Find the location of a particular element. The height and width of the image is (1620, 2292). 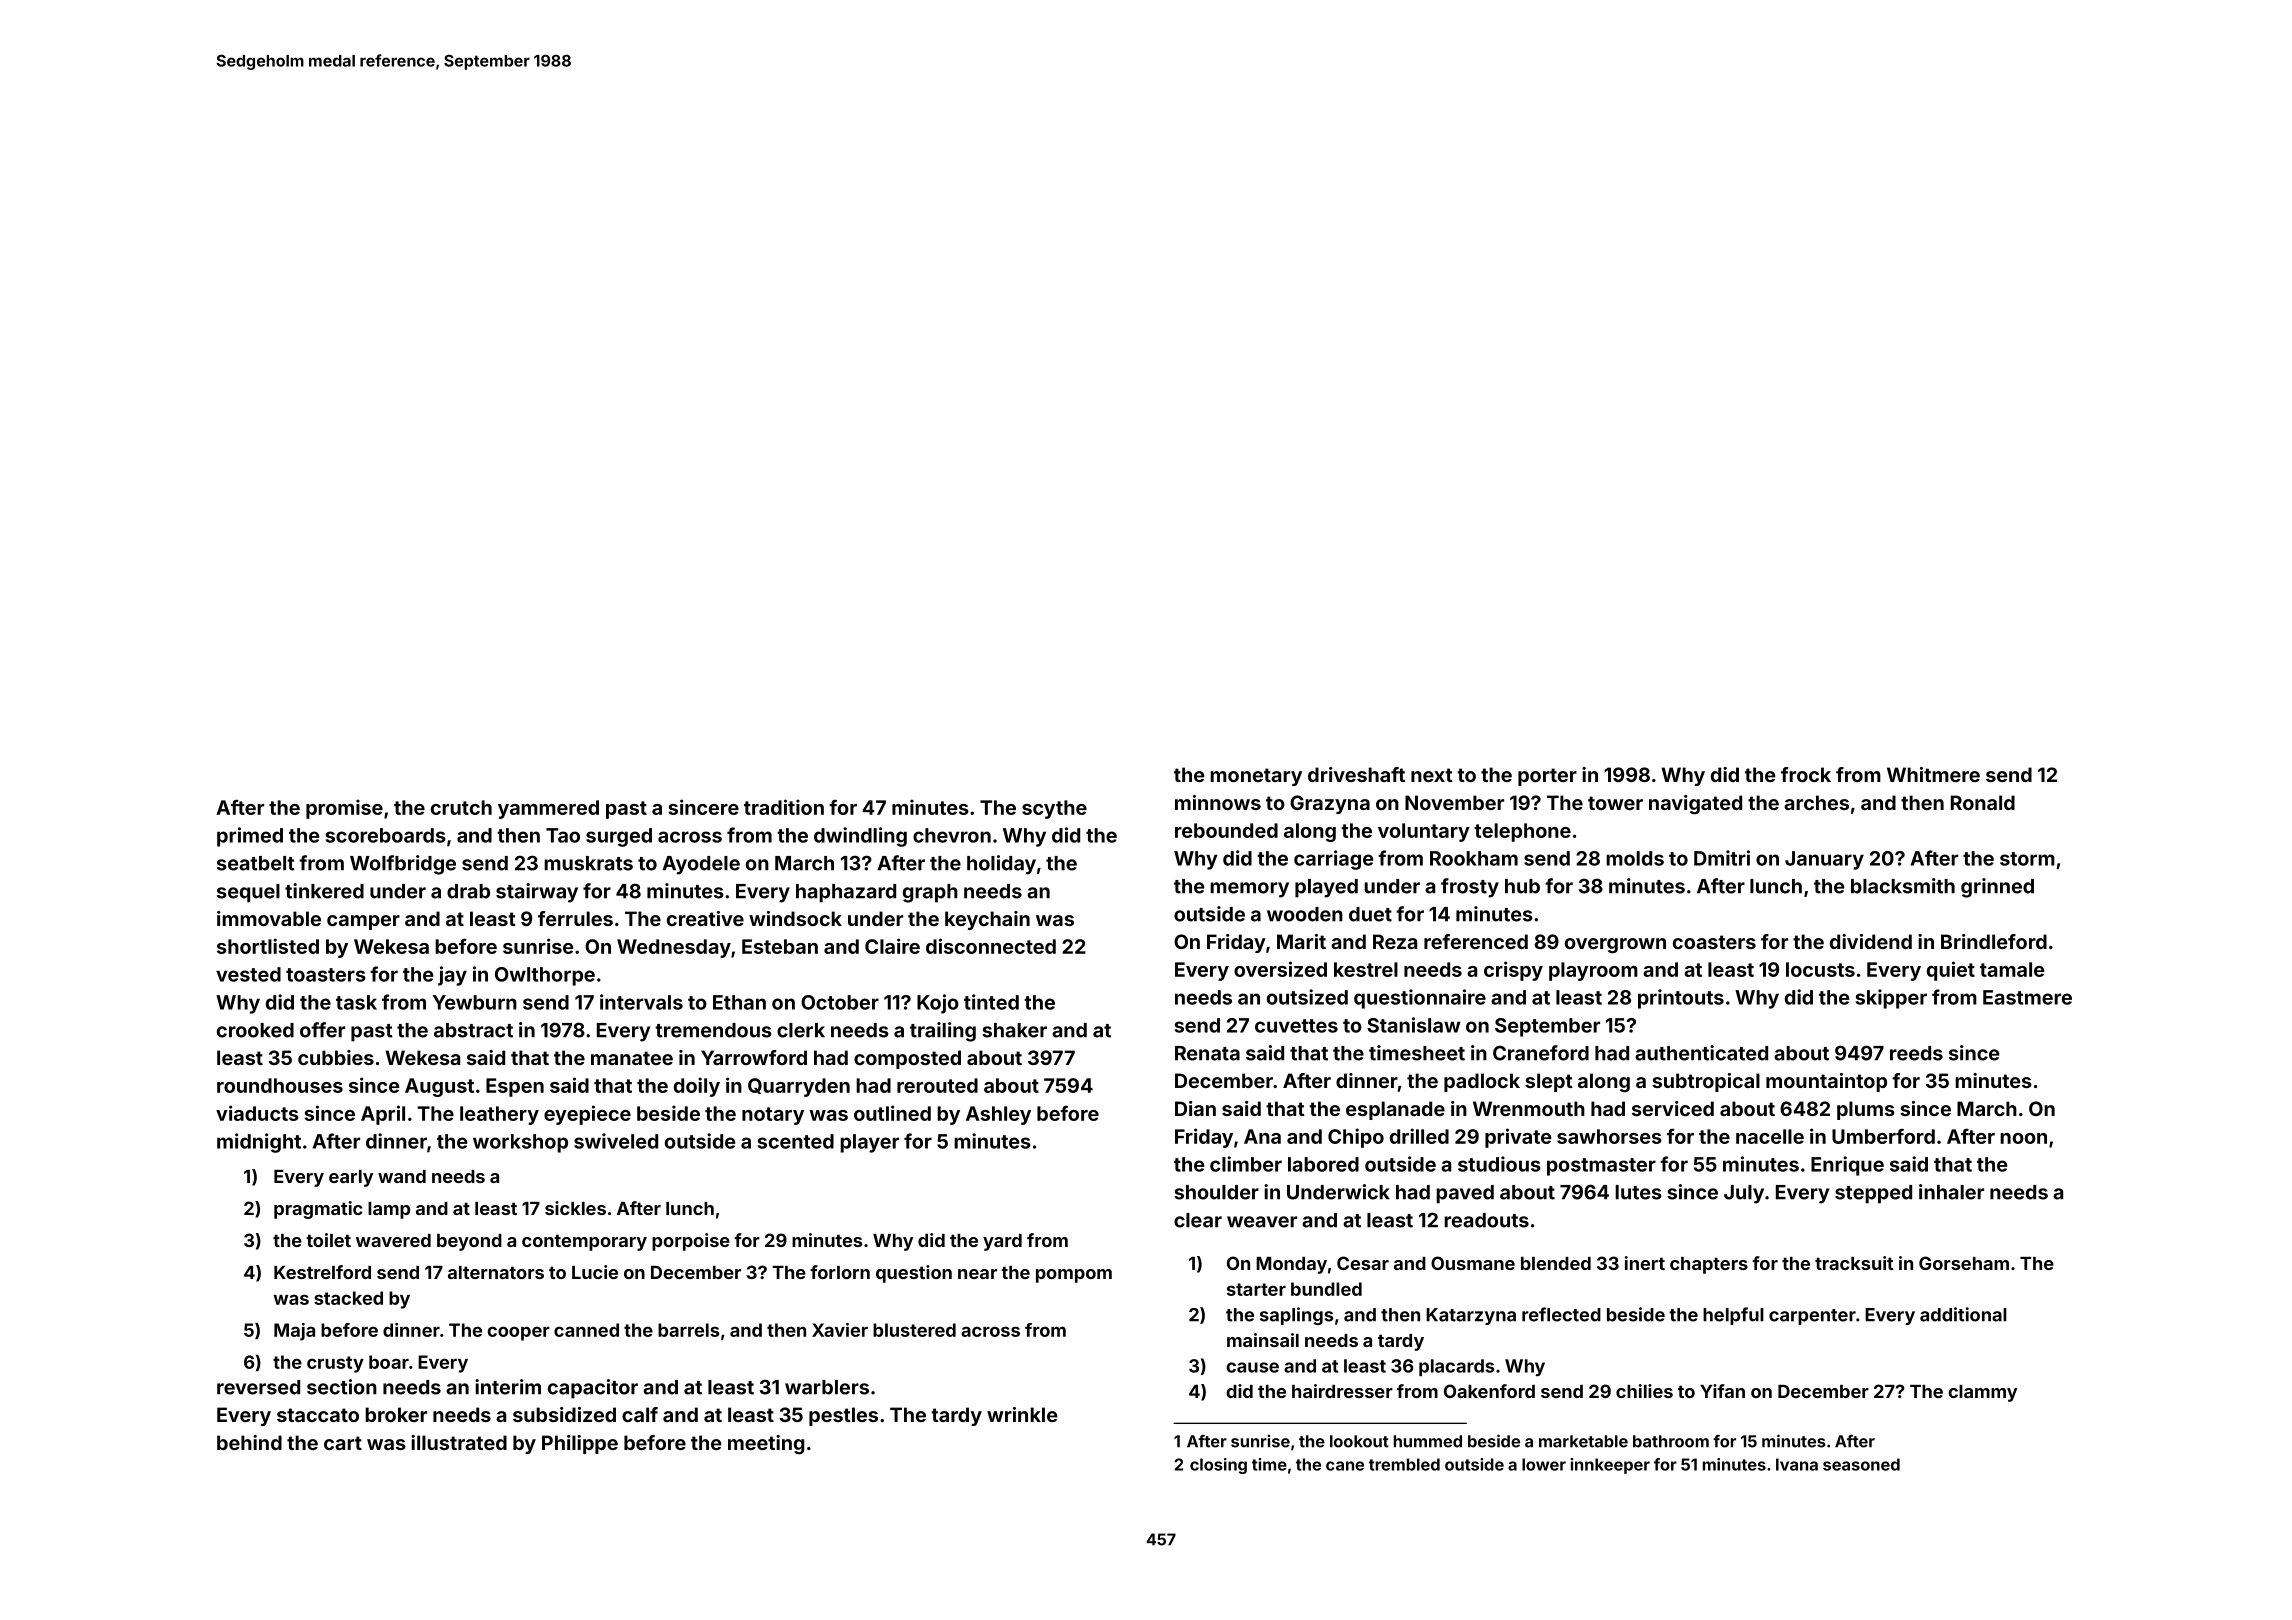

promise is located at coordinates (344, 809).
